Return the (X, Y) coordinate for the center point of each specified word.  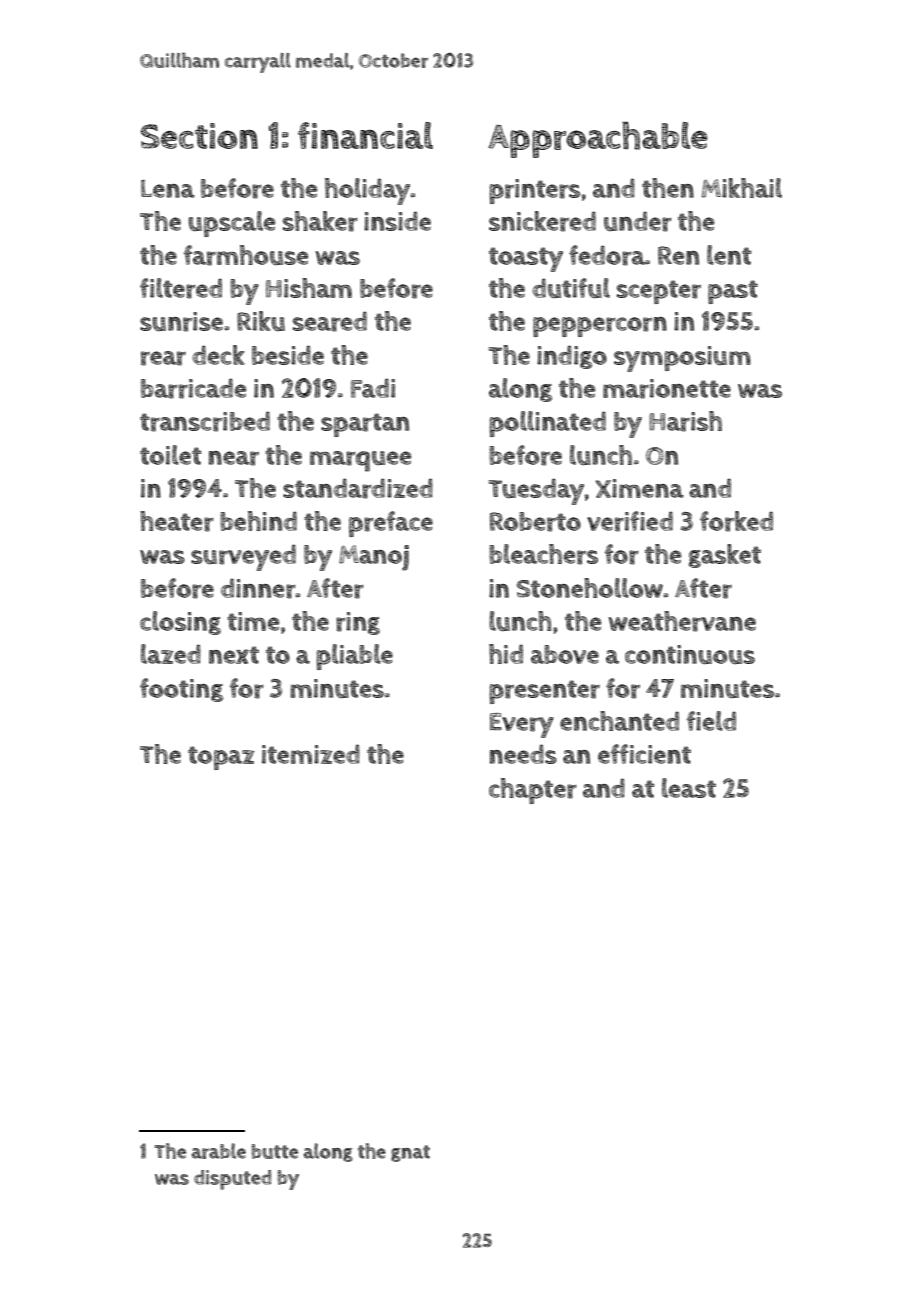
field (711, 721)
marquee (361, 461)
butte (274, 1151)
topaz (221, 758)
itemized (311, 754)
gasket (725, 556)
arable (219, 1151)
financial (365, 135)
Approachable (598, 140)
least (689, 788)
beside (288, 355)
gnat (410, 1153)
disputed (232, 1180)
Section (199, 136)
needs (523, 754)
